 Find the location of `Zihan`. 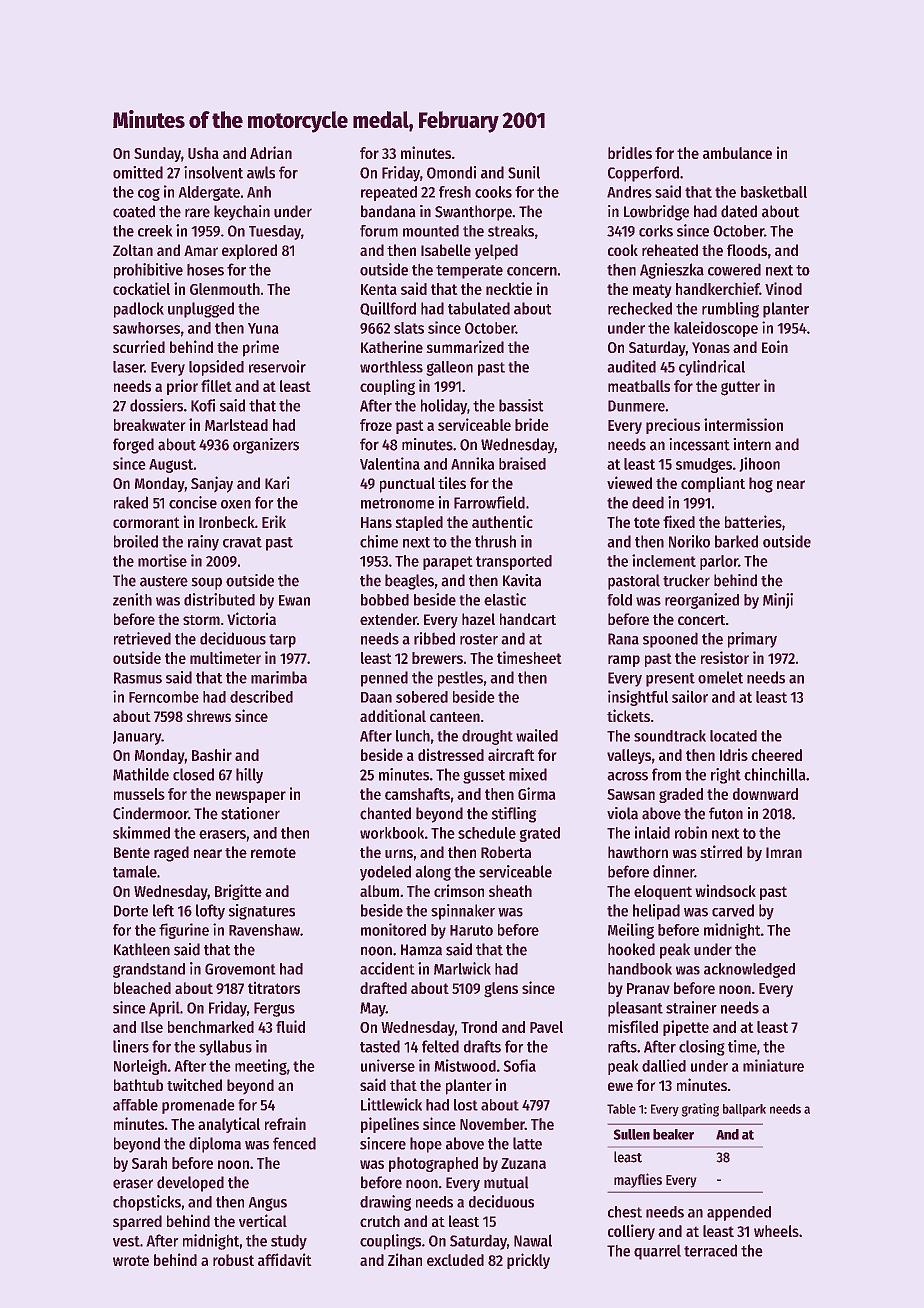

Zihan is located at coordinates (405, 1259).
